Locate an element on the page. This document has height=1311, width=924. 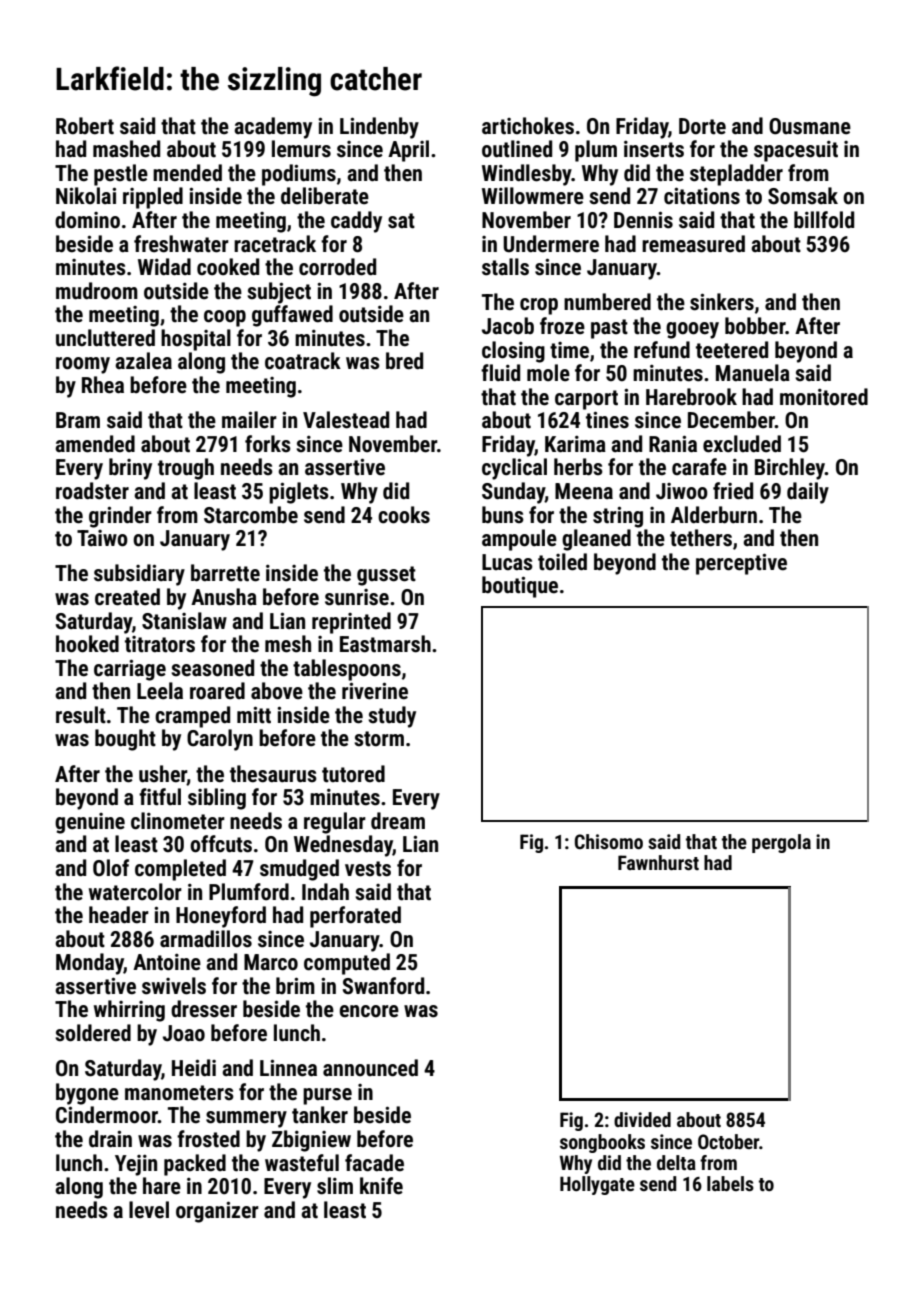
vests is located at coordinates (368, 869).
